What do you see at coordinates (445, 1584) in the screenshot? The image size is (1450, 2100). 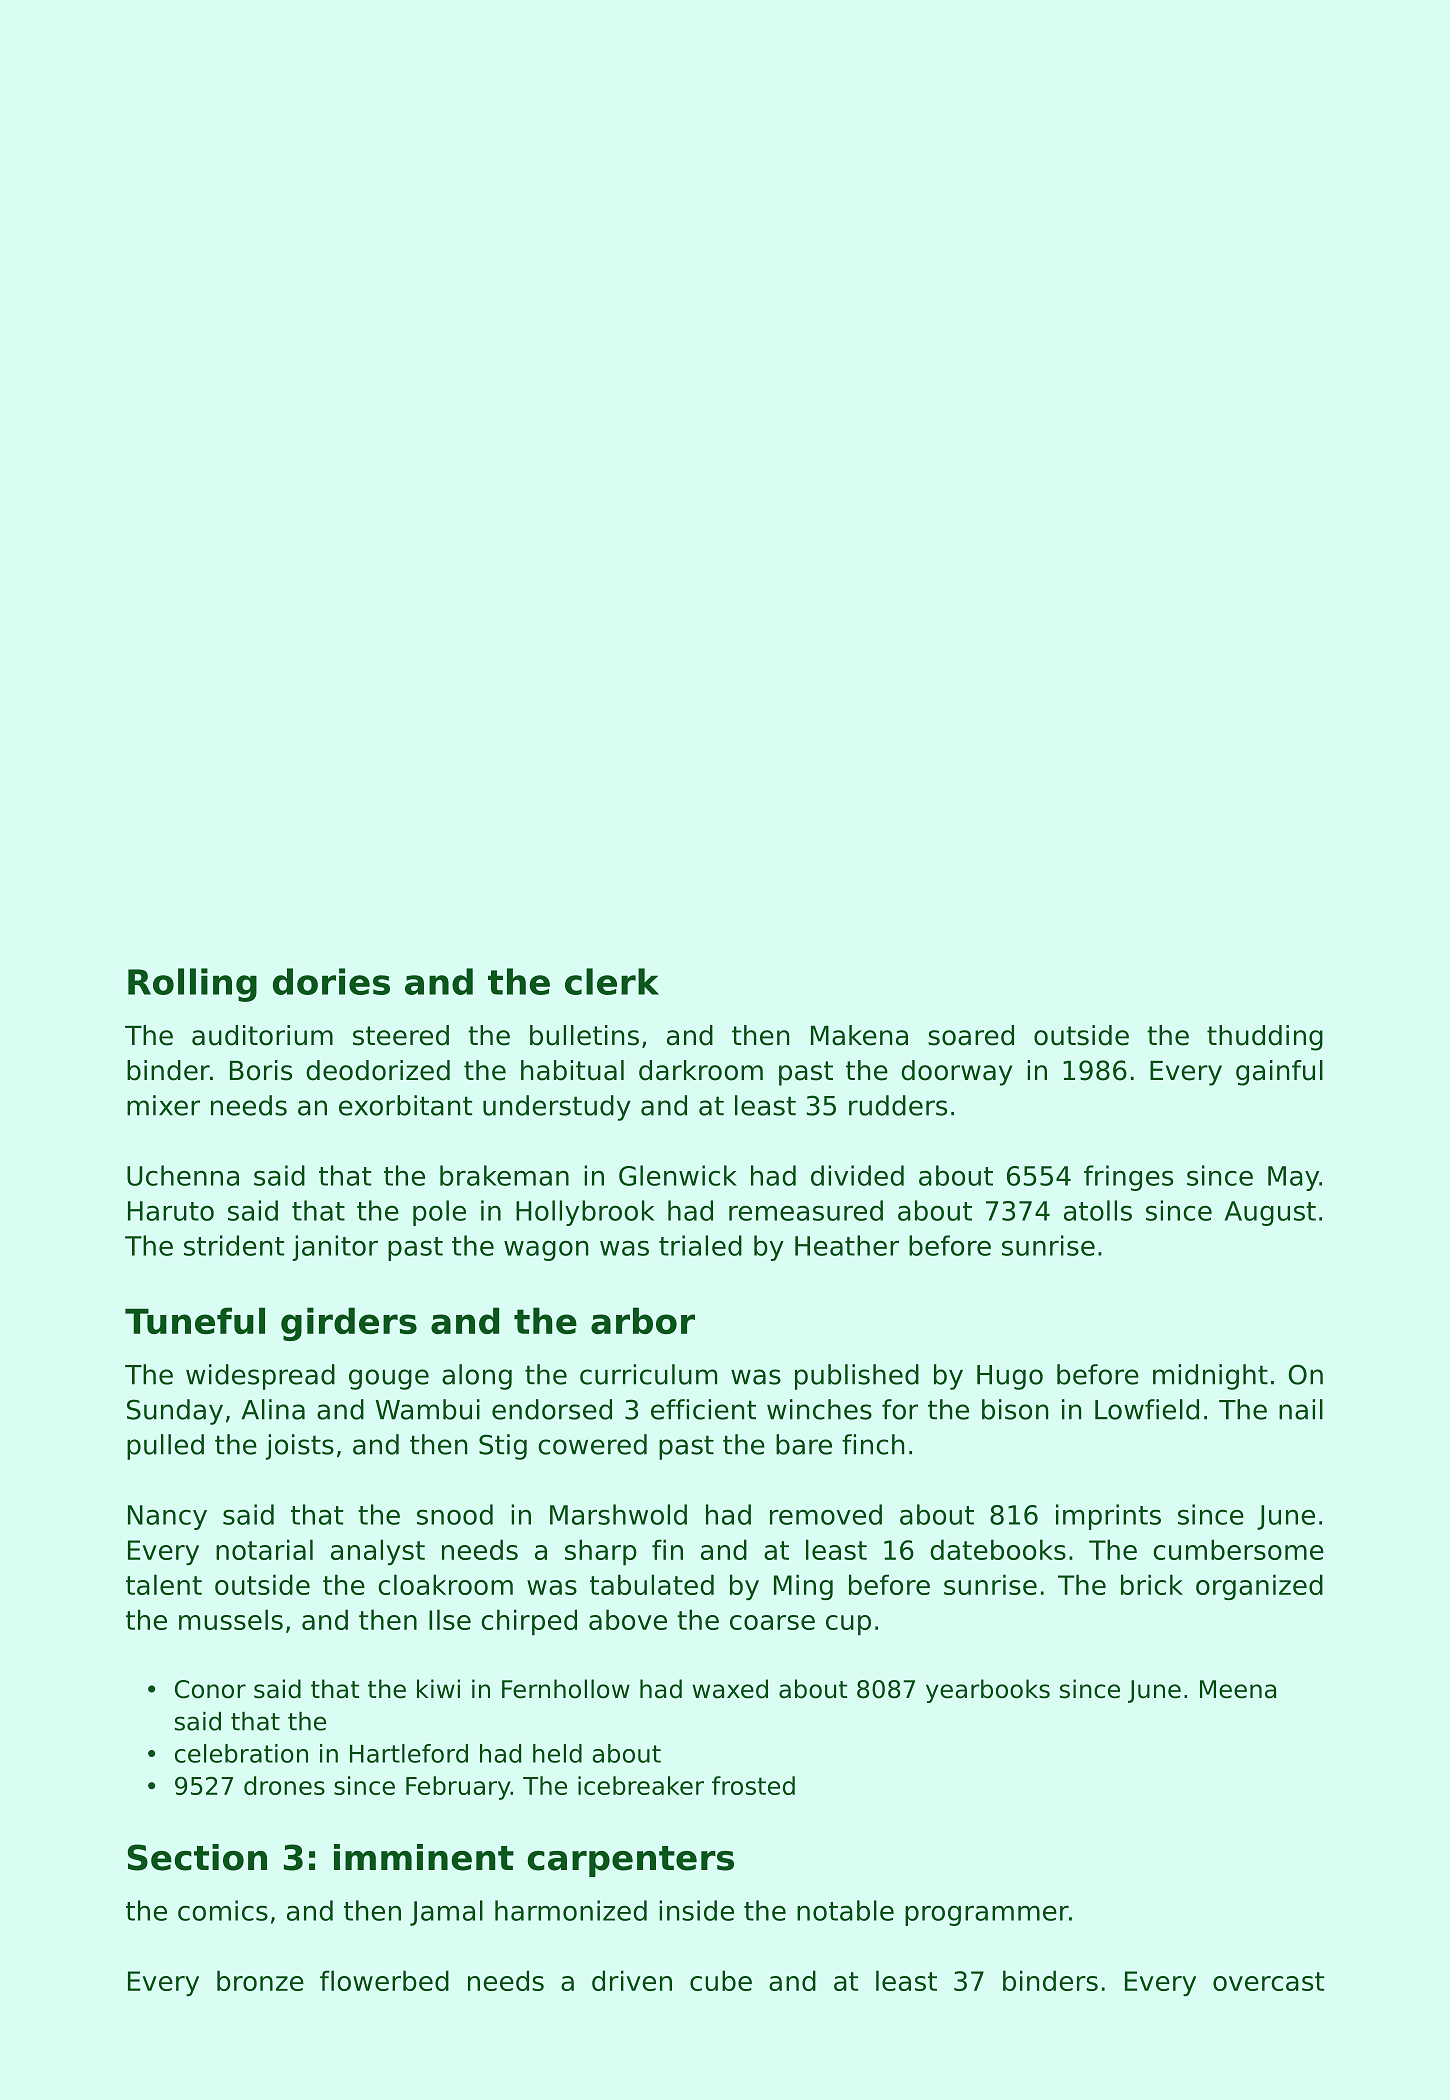 I see `cloakroom` at bounding box center [445, 1584].
